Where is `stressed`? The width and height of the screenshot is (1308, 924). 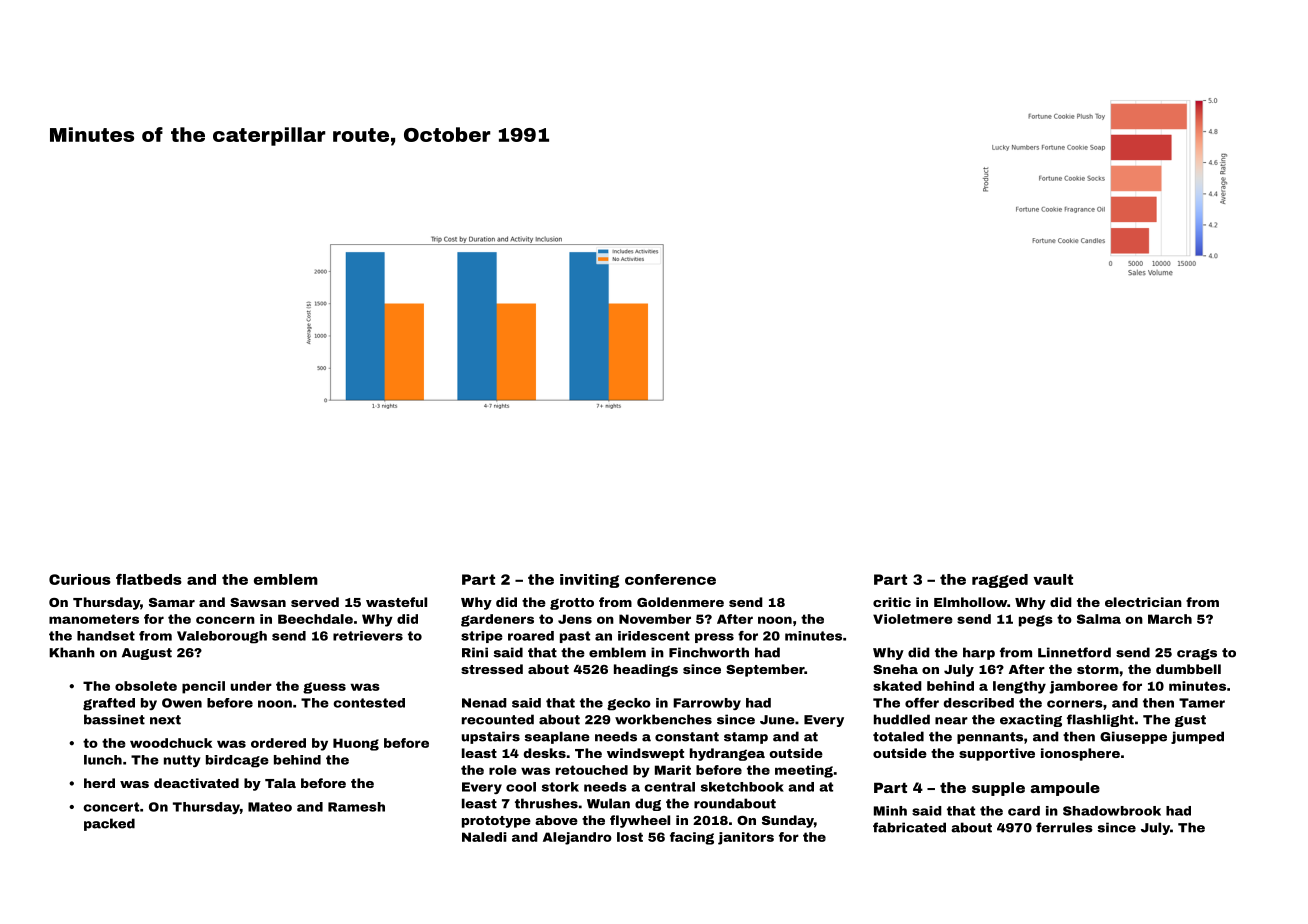 stressed is located at coordinates (492, 669).
